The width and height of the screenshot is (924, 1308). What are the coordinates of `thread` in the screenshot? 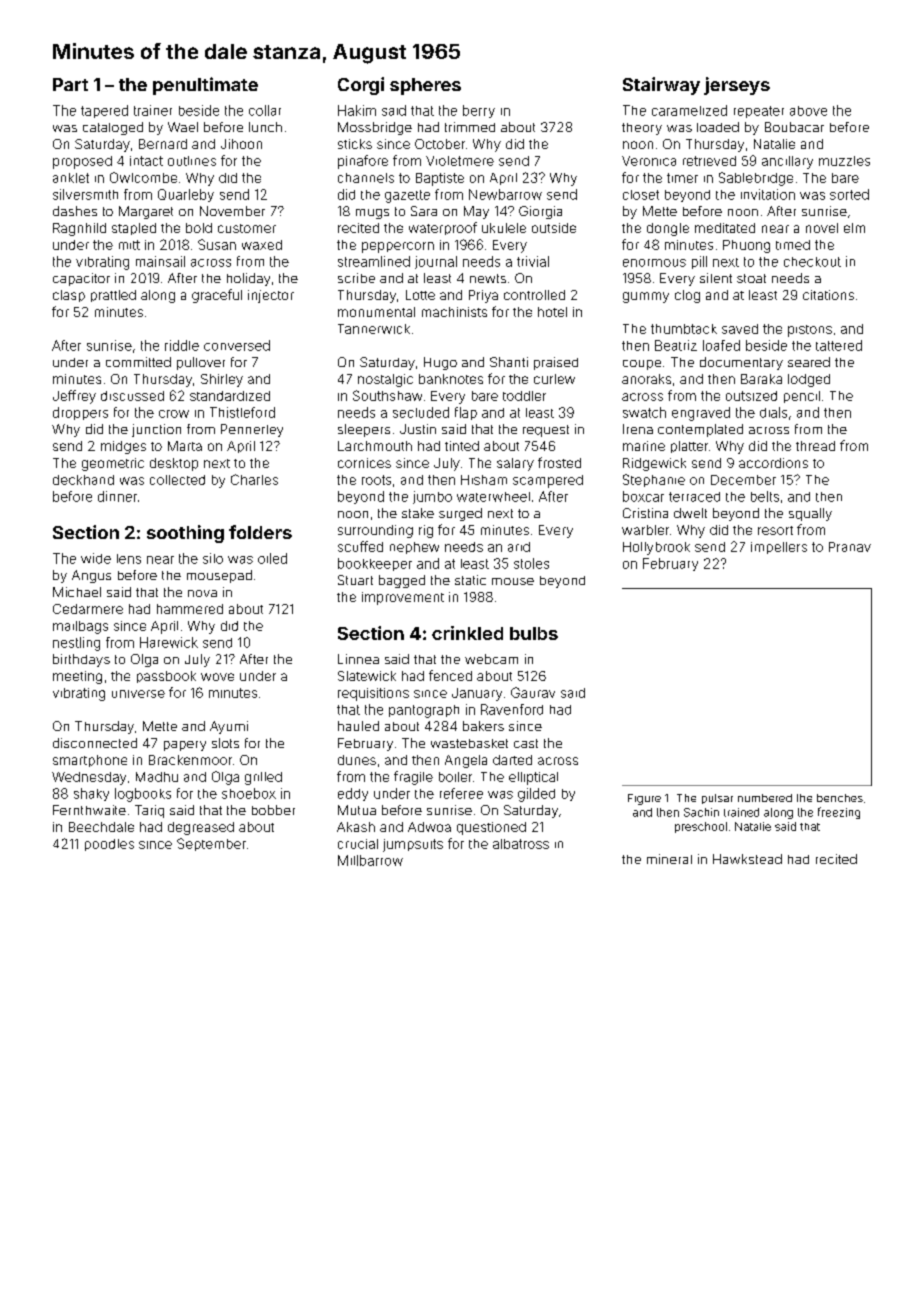 It's located at (815, 446).
